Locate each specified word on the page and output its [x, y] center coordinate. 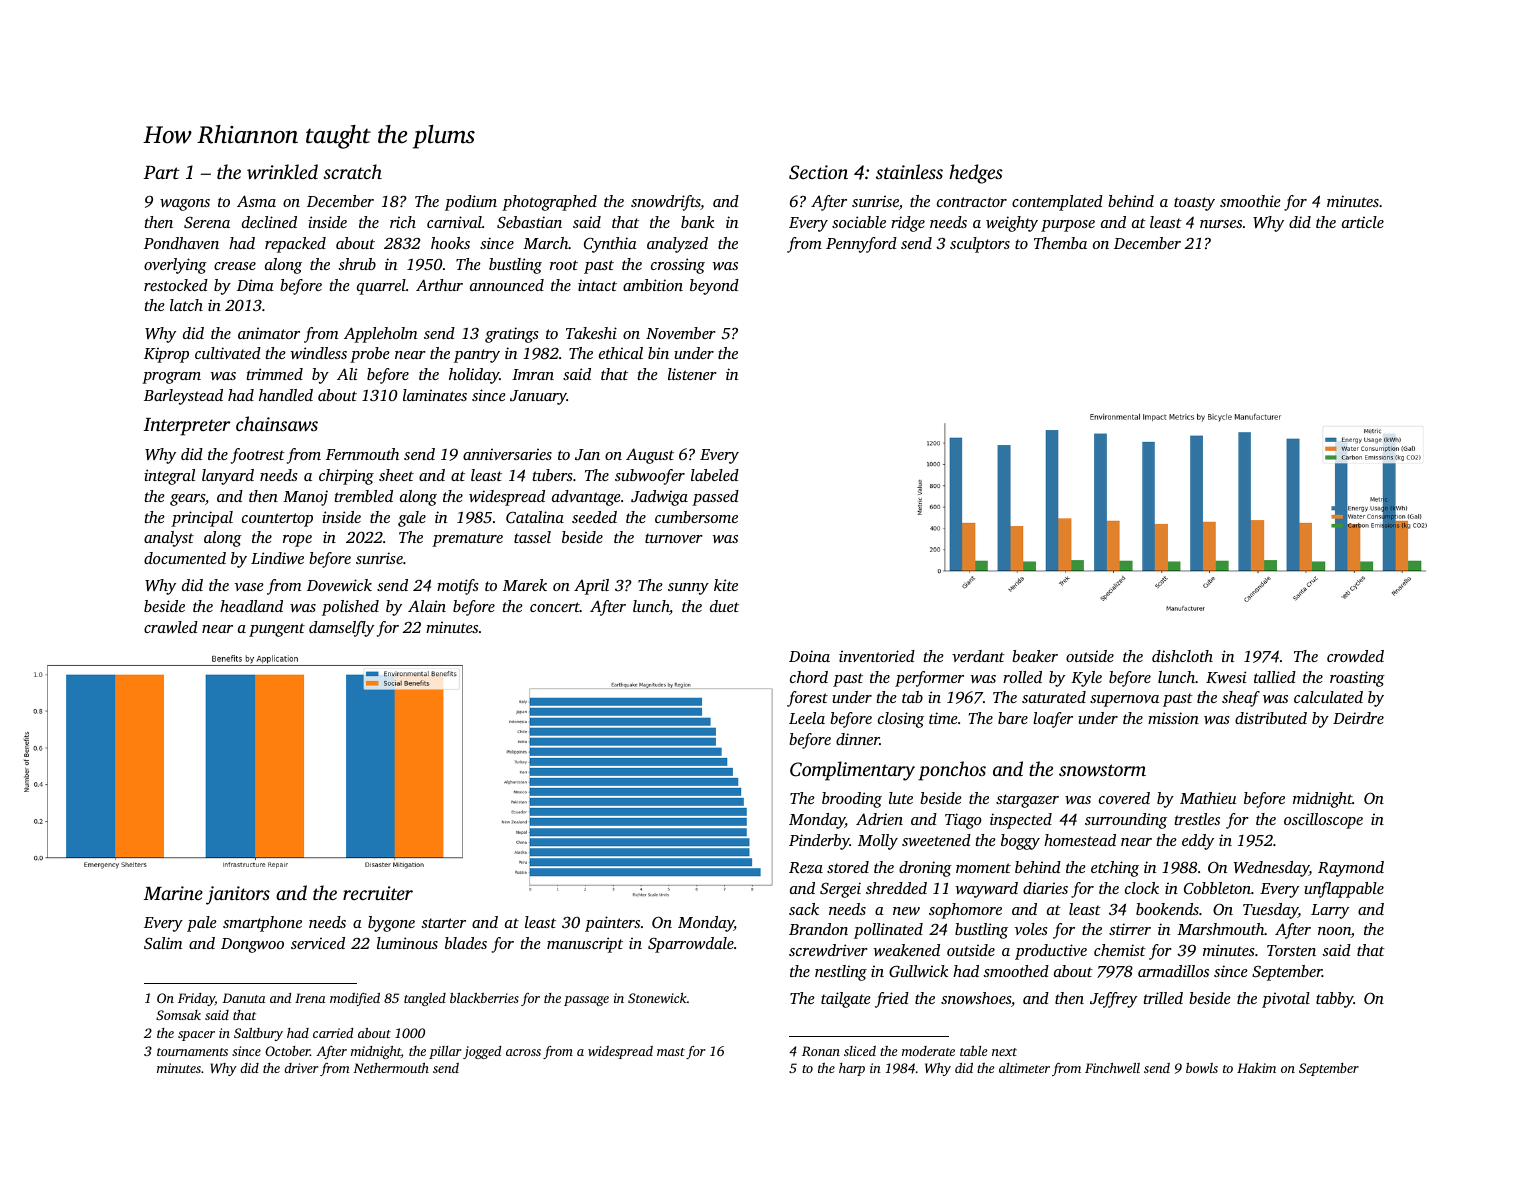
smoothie [1250, 201]
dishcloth [1182, 656]
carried [333, 1033]
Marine [173, 893]
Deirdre [1358, 718]
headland [251, 606]
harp [852, 1069]
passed [715, 498]
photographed [549, 203]
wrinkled [282, 172]
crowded [1355, 656]
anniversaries [507, 454]
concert [555, 607]
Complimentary [852, 771]
